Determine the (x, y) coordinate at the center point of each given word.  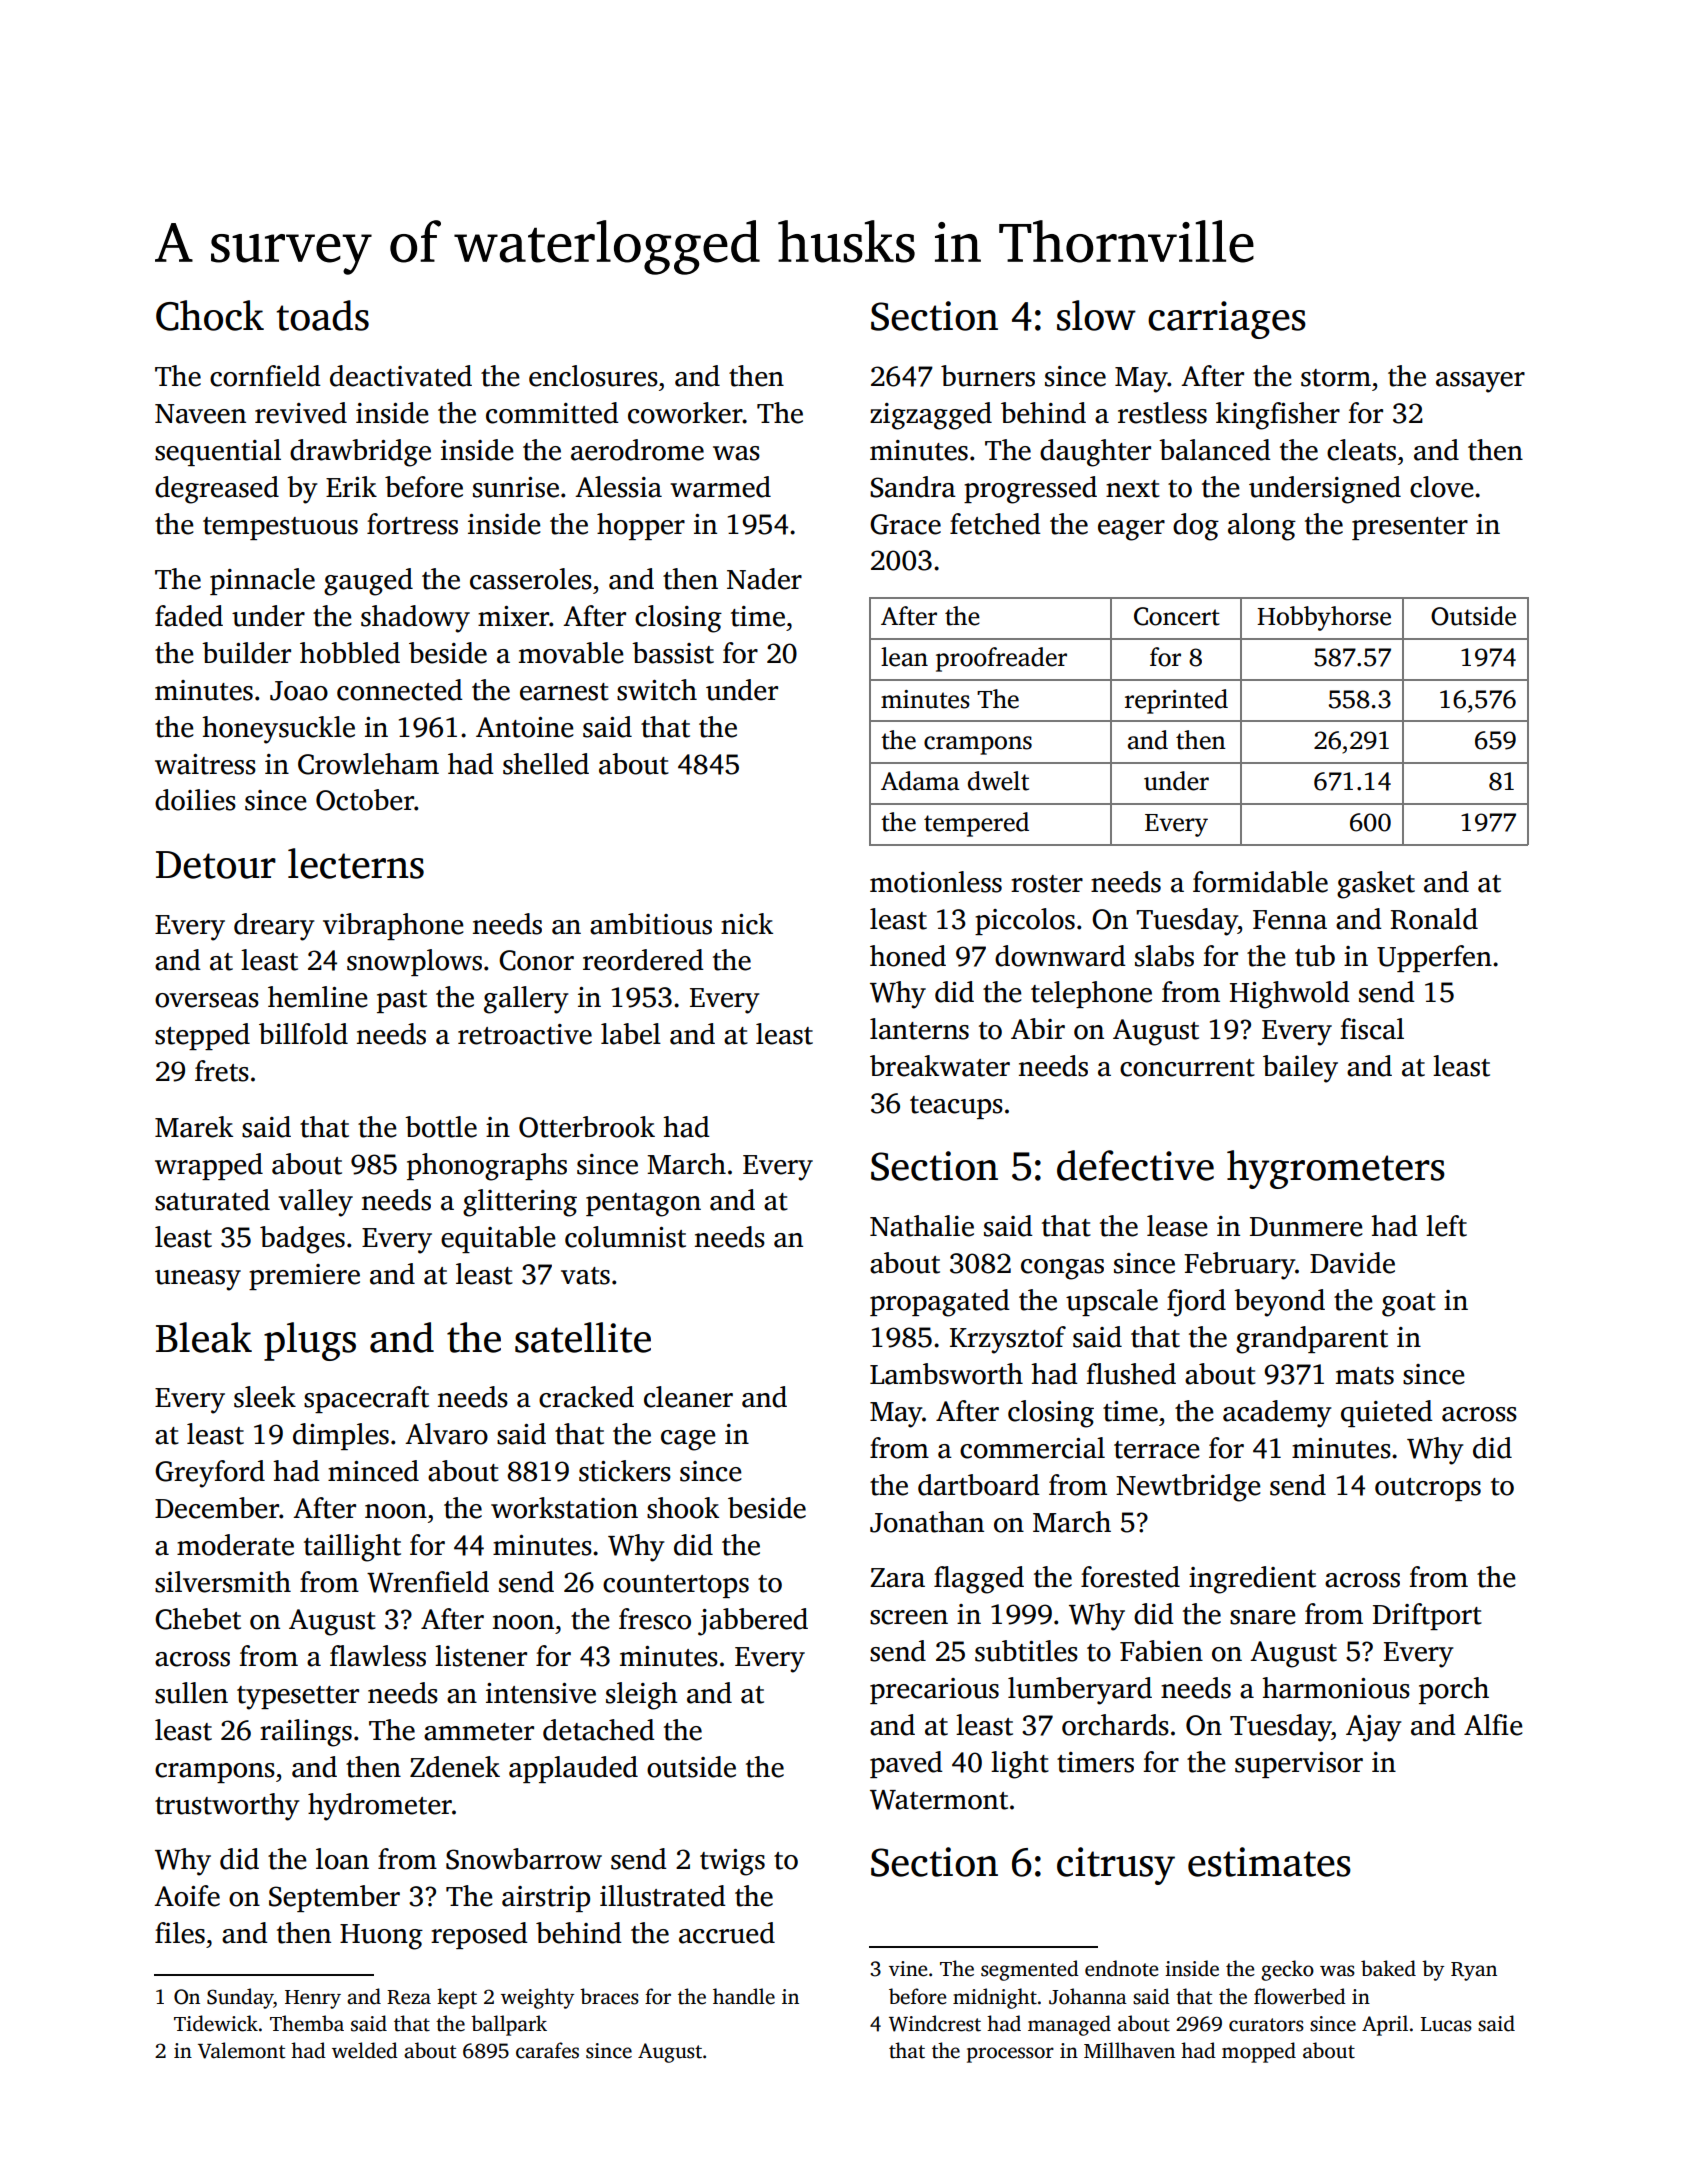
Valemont (241, 2050)
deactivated (401, 376)
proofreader (1001, 659)
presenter (1410, 528)
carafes (547, 2050)
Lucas (1446, 2024)
